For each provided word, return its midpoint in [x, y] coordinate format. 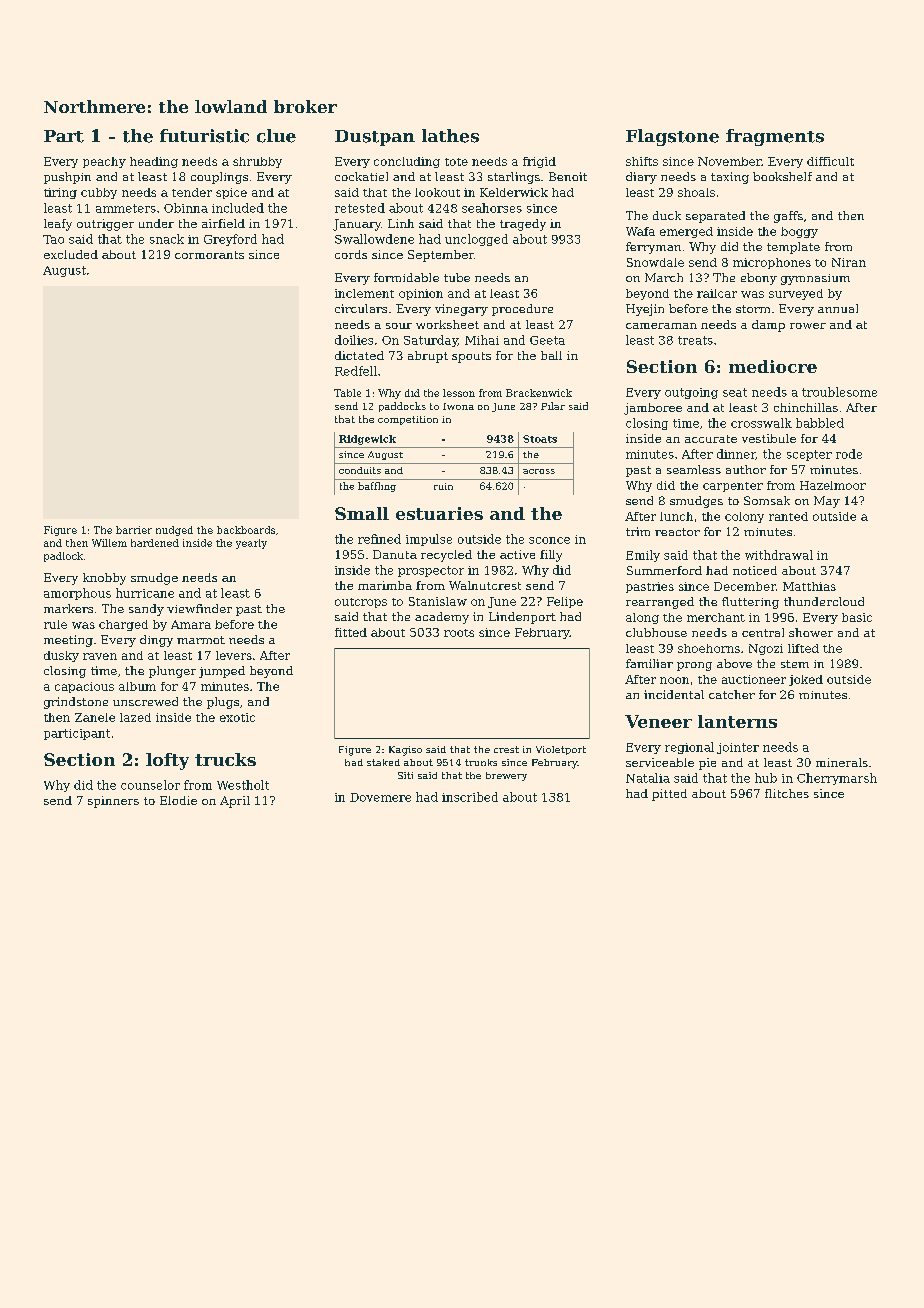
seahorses [492, 208]
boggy [799, 232]
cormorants [209, 255]
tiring [60, 193]
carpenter [733, 487]
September [441, 256]
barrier [134, 530]
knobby [104, 579]
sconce [549, 540]
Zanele [95, 717]
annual [838, 308]
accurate [711, 439]
